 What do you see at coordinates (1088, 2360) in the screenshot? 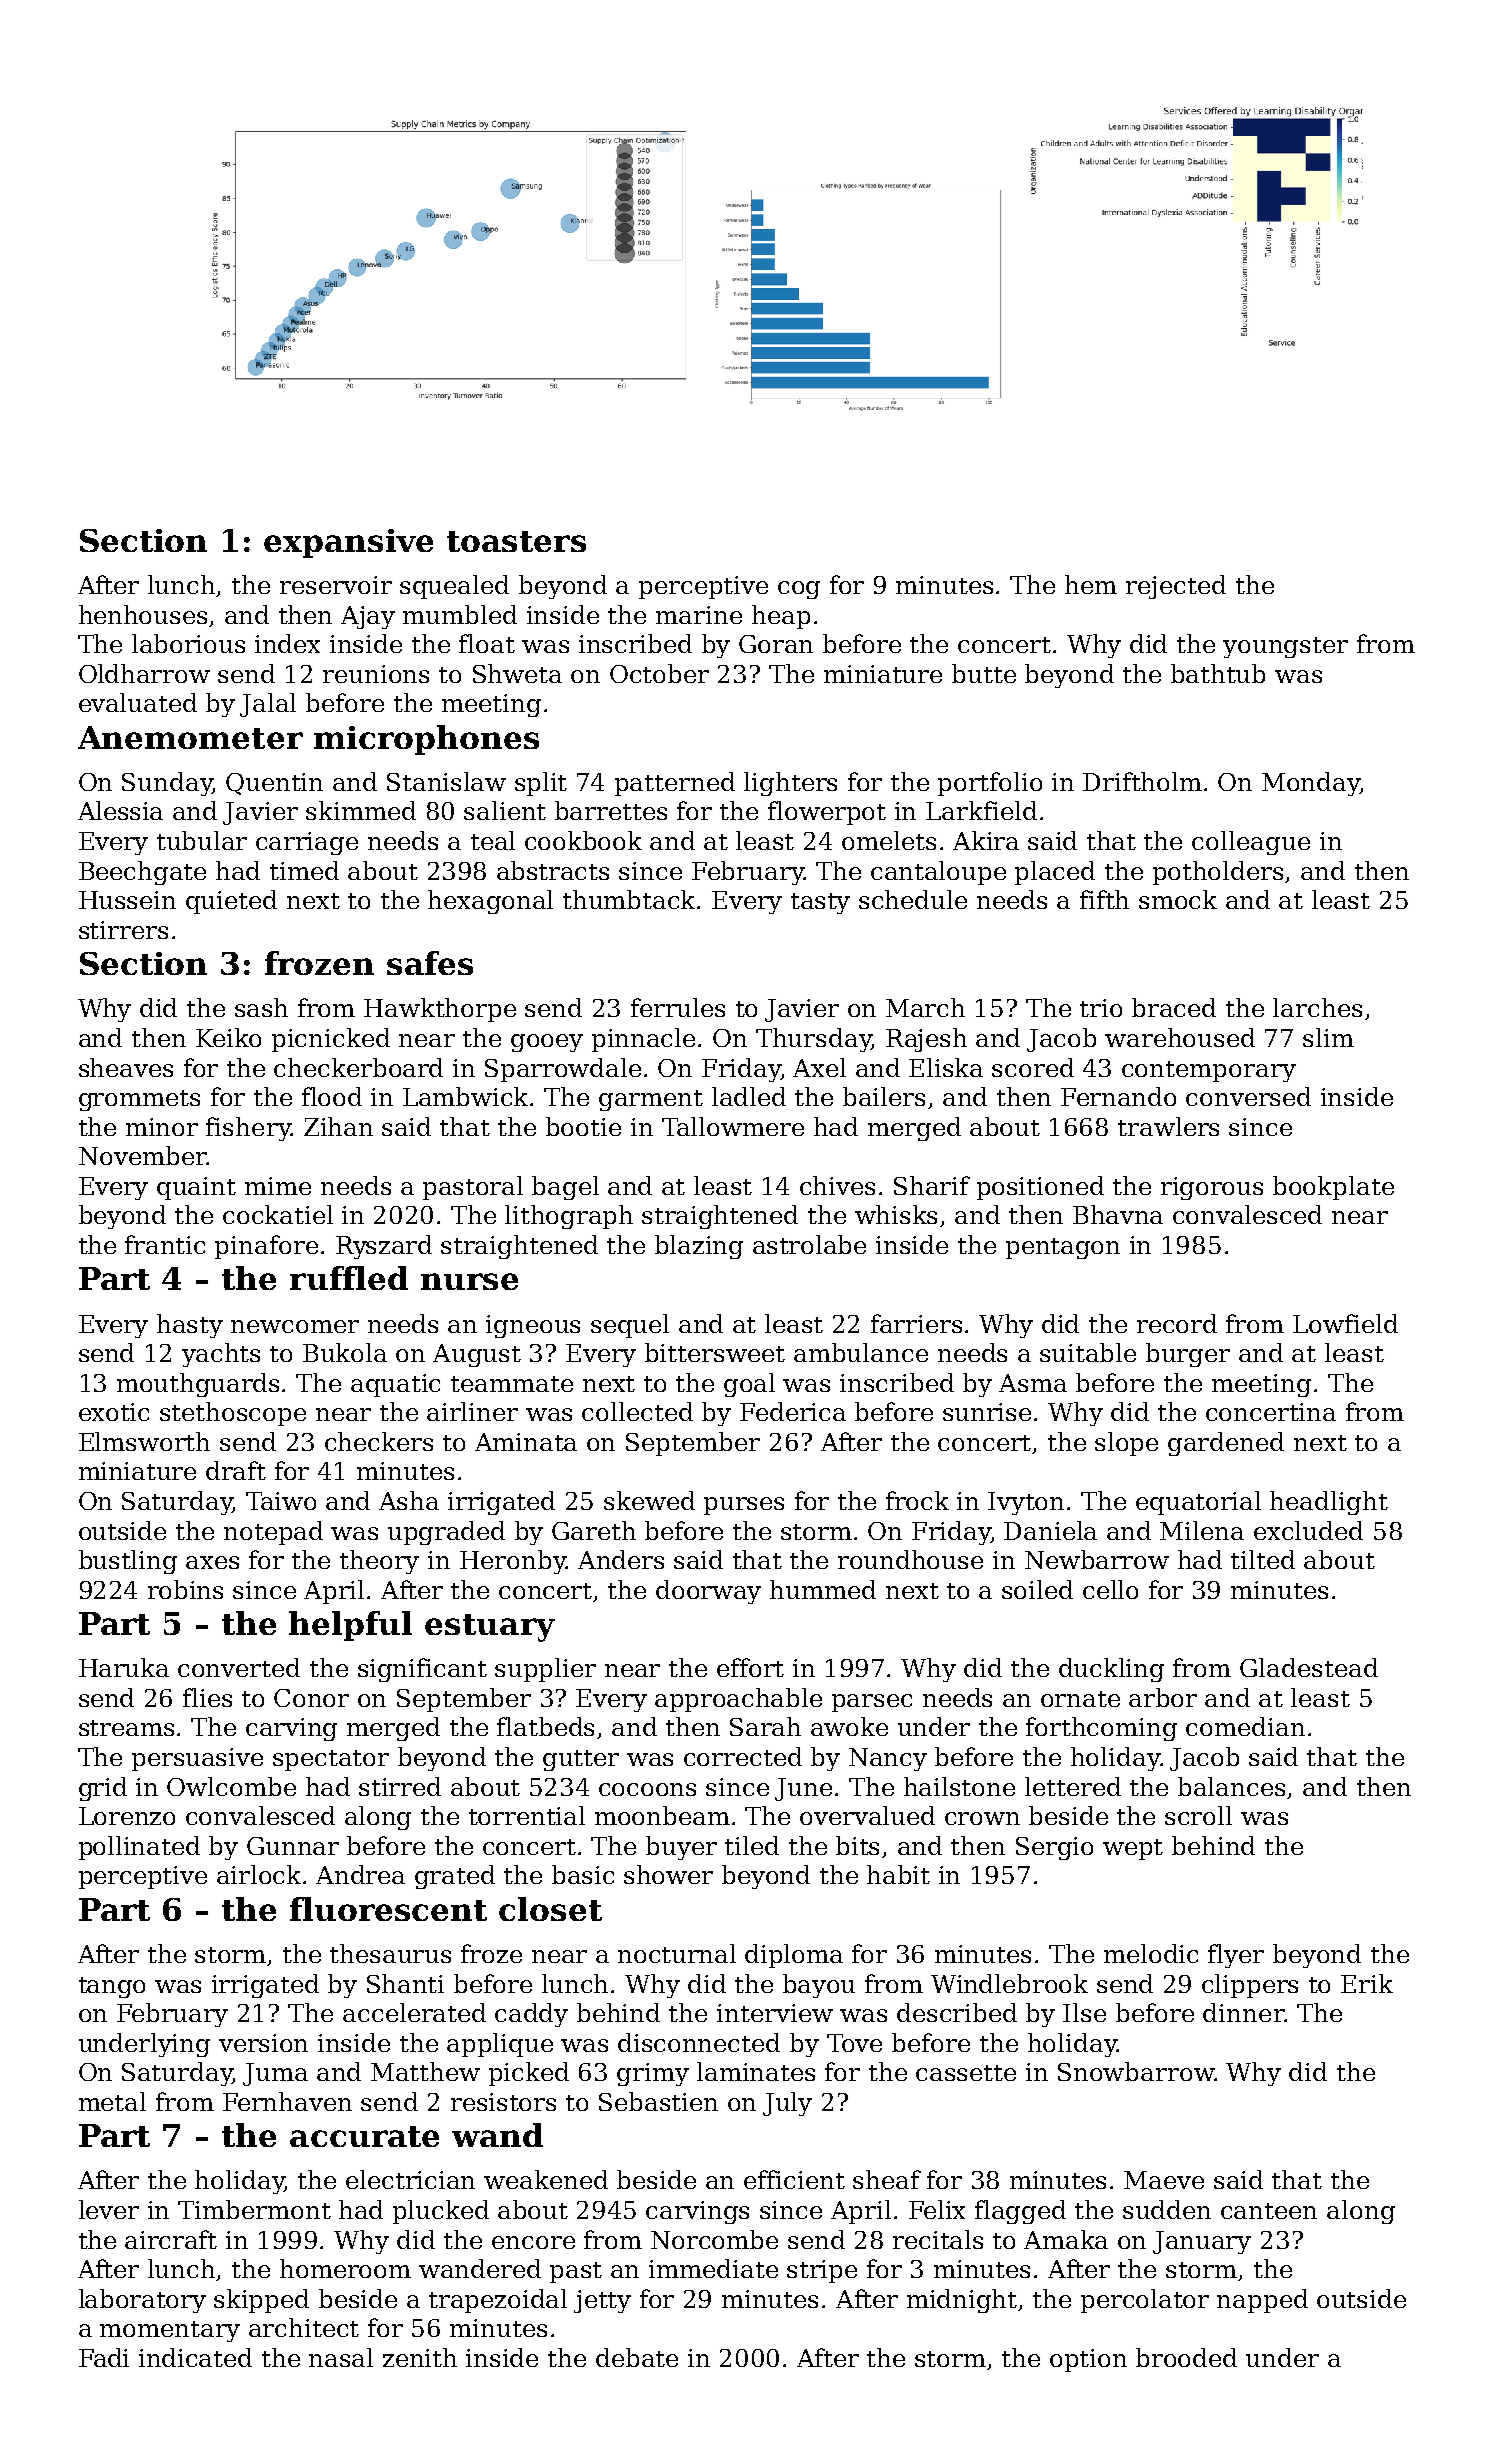
I see `option` at bounding box center [1088, 2360].
